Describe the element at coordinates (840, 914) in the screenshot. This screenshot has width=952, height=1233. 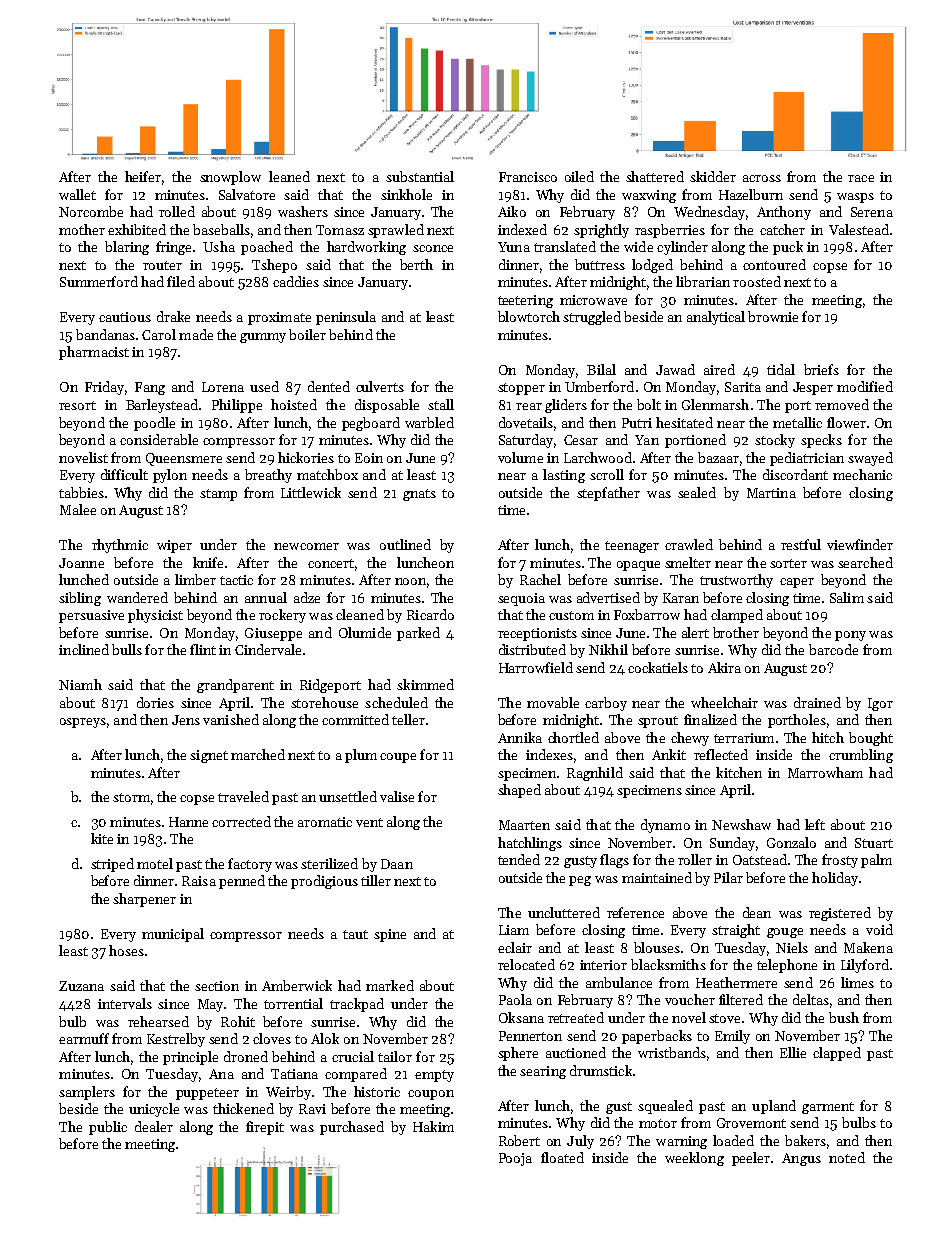
I see `registered` at that location.
